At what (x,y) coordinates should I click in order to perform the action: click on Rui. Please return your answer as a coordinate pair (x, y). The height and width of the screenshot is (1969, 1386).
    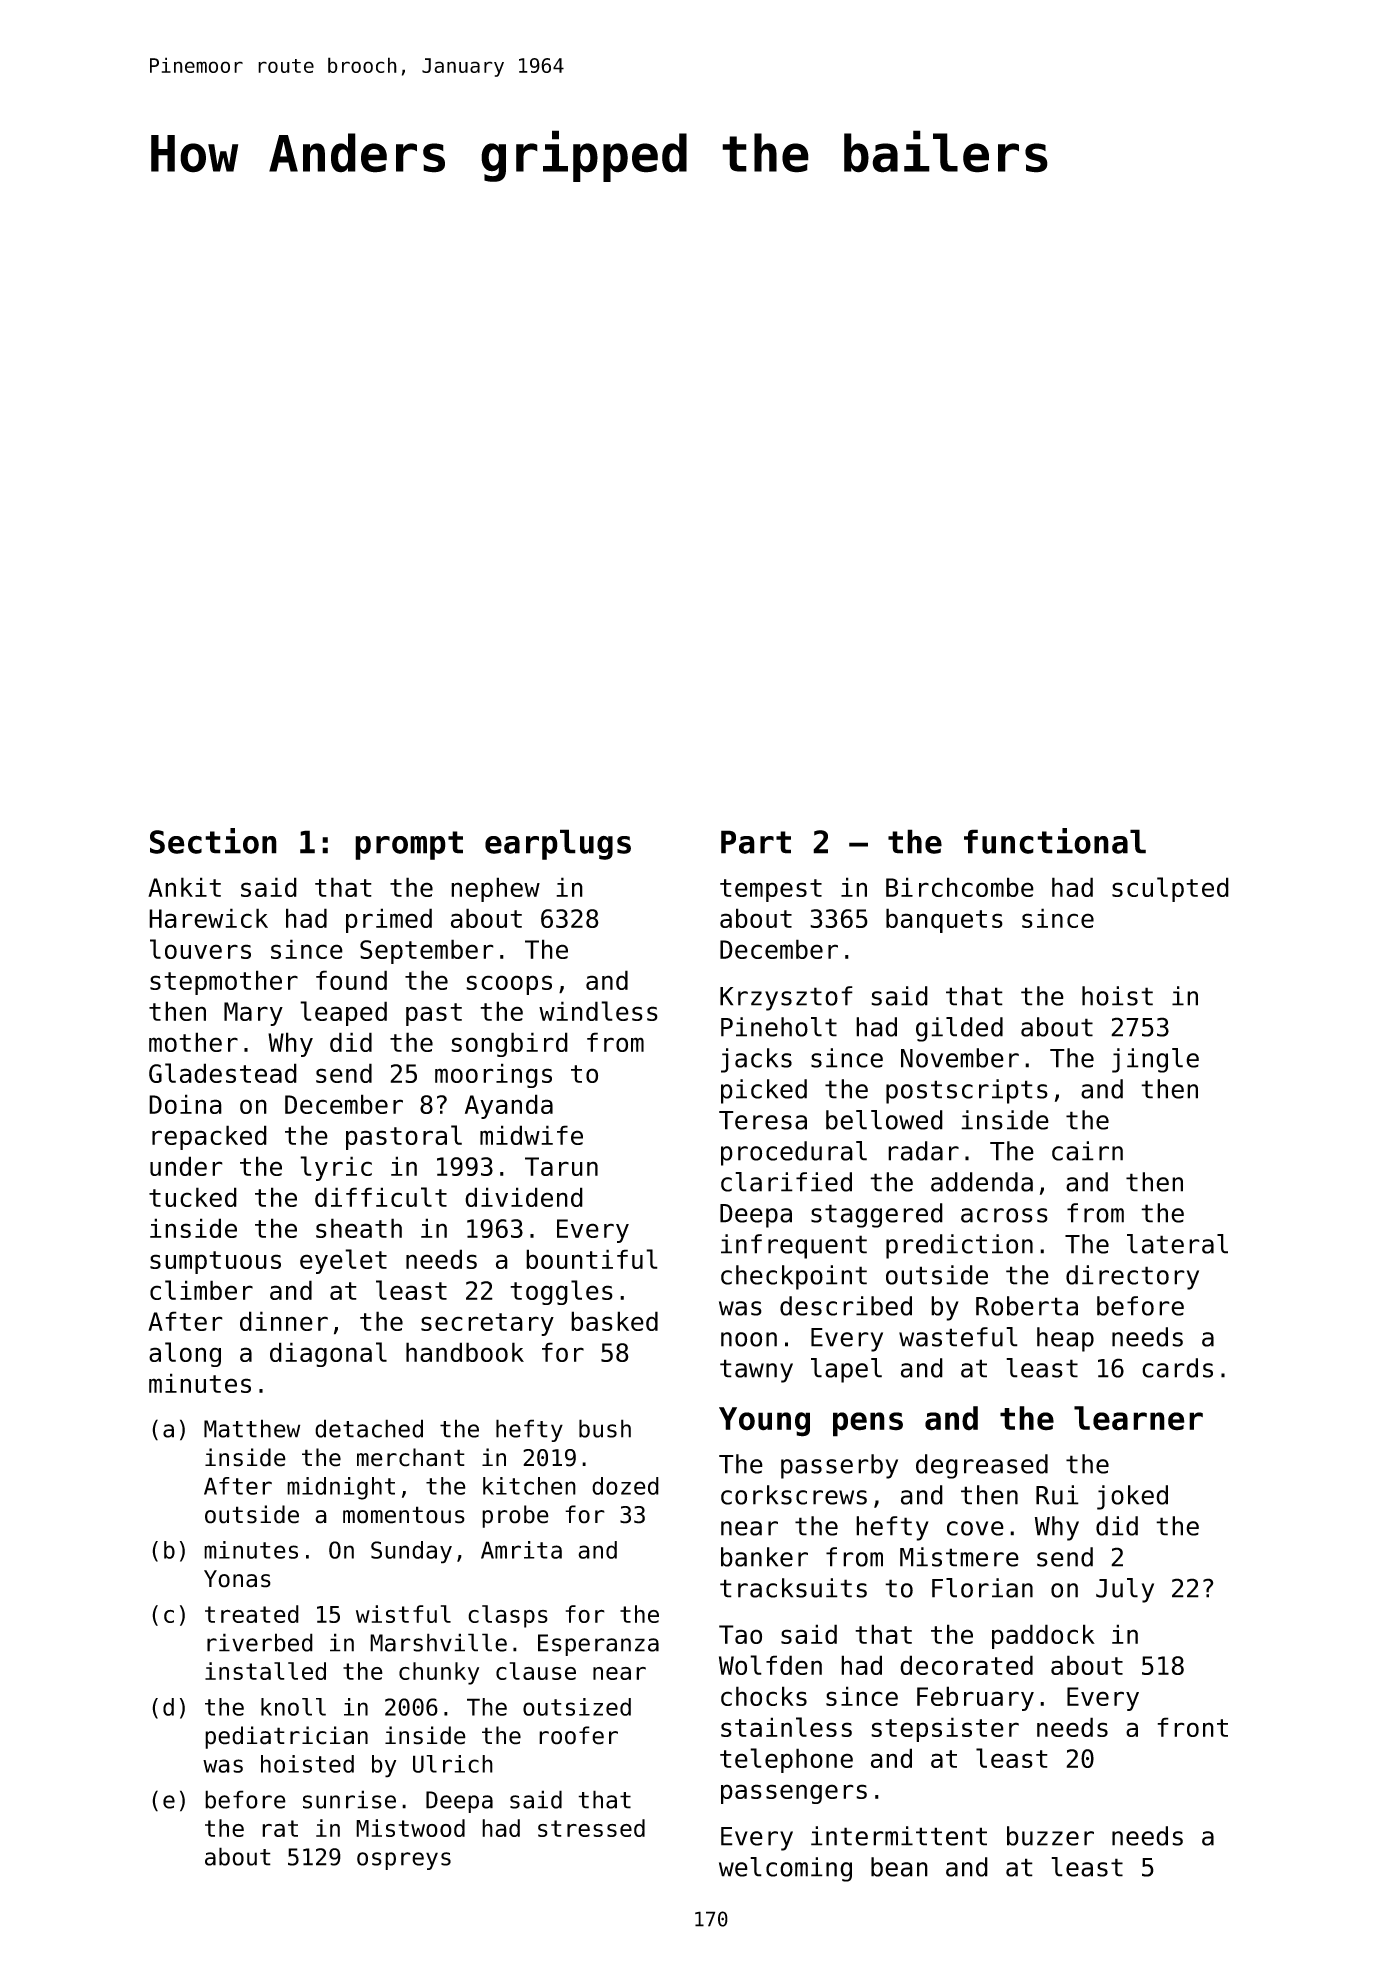
    Looking at the image, I should click on (1057, 1495).
